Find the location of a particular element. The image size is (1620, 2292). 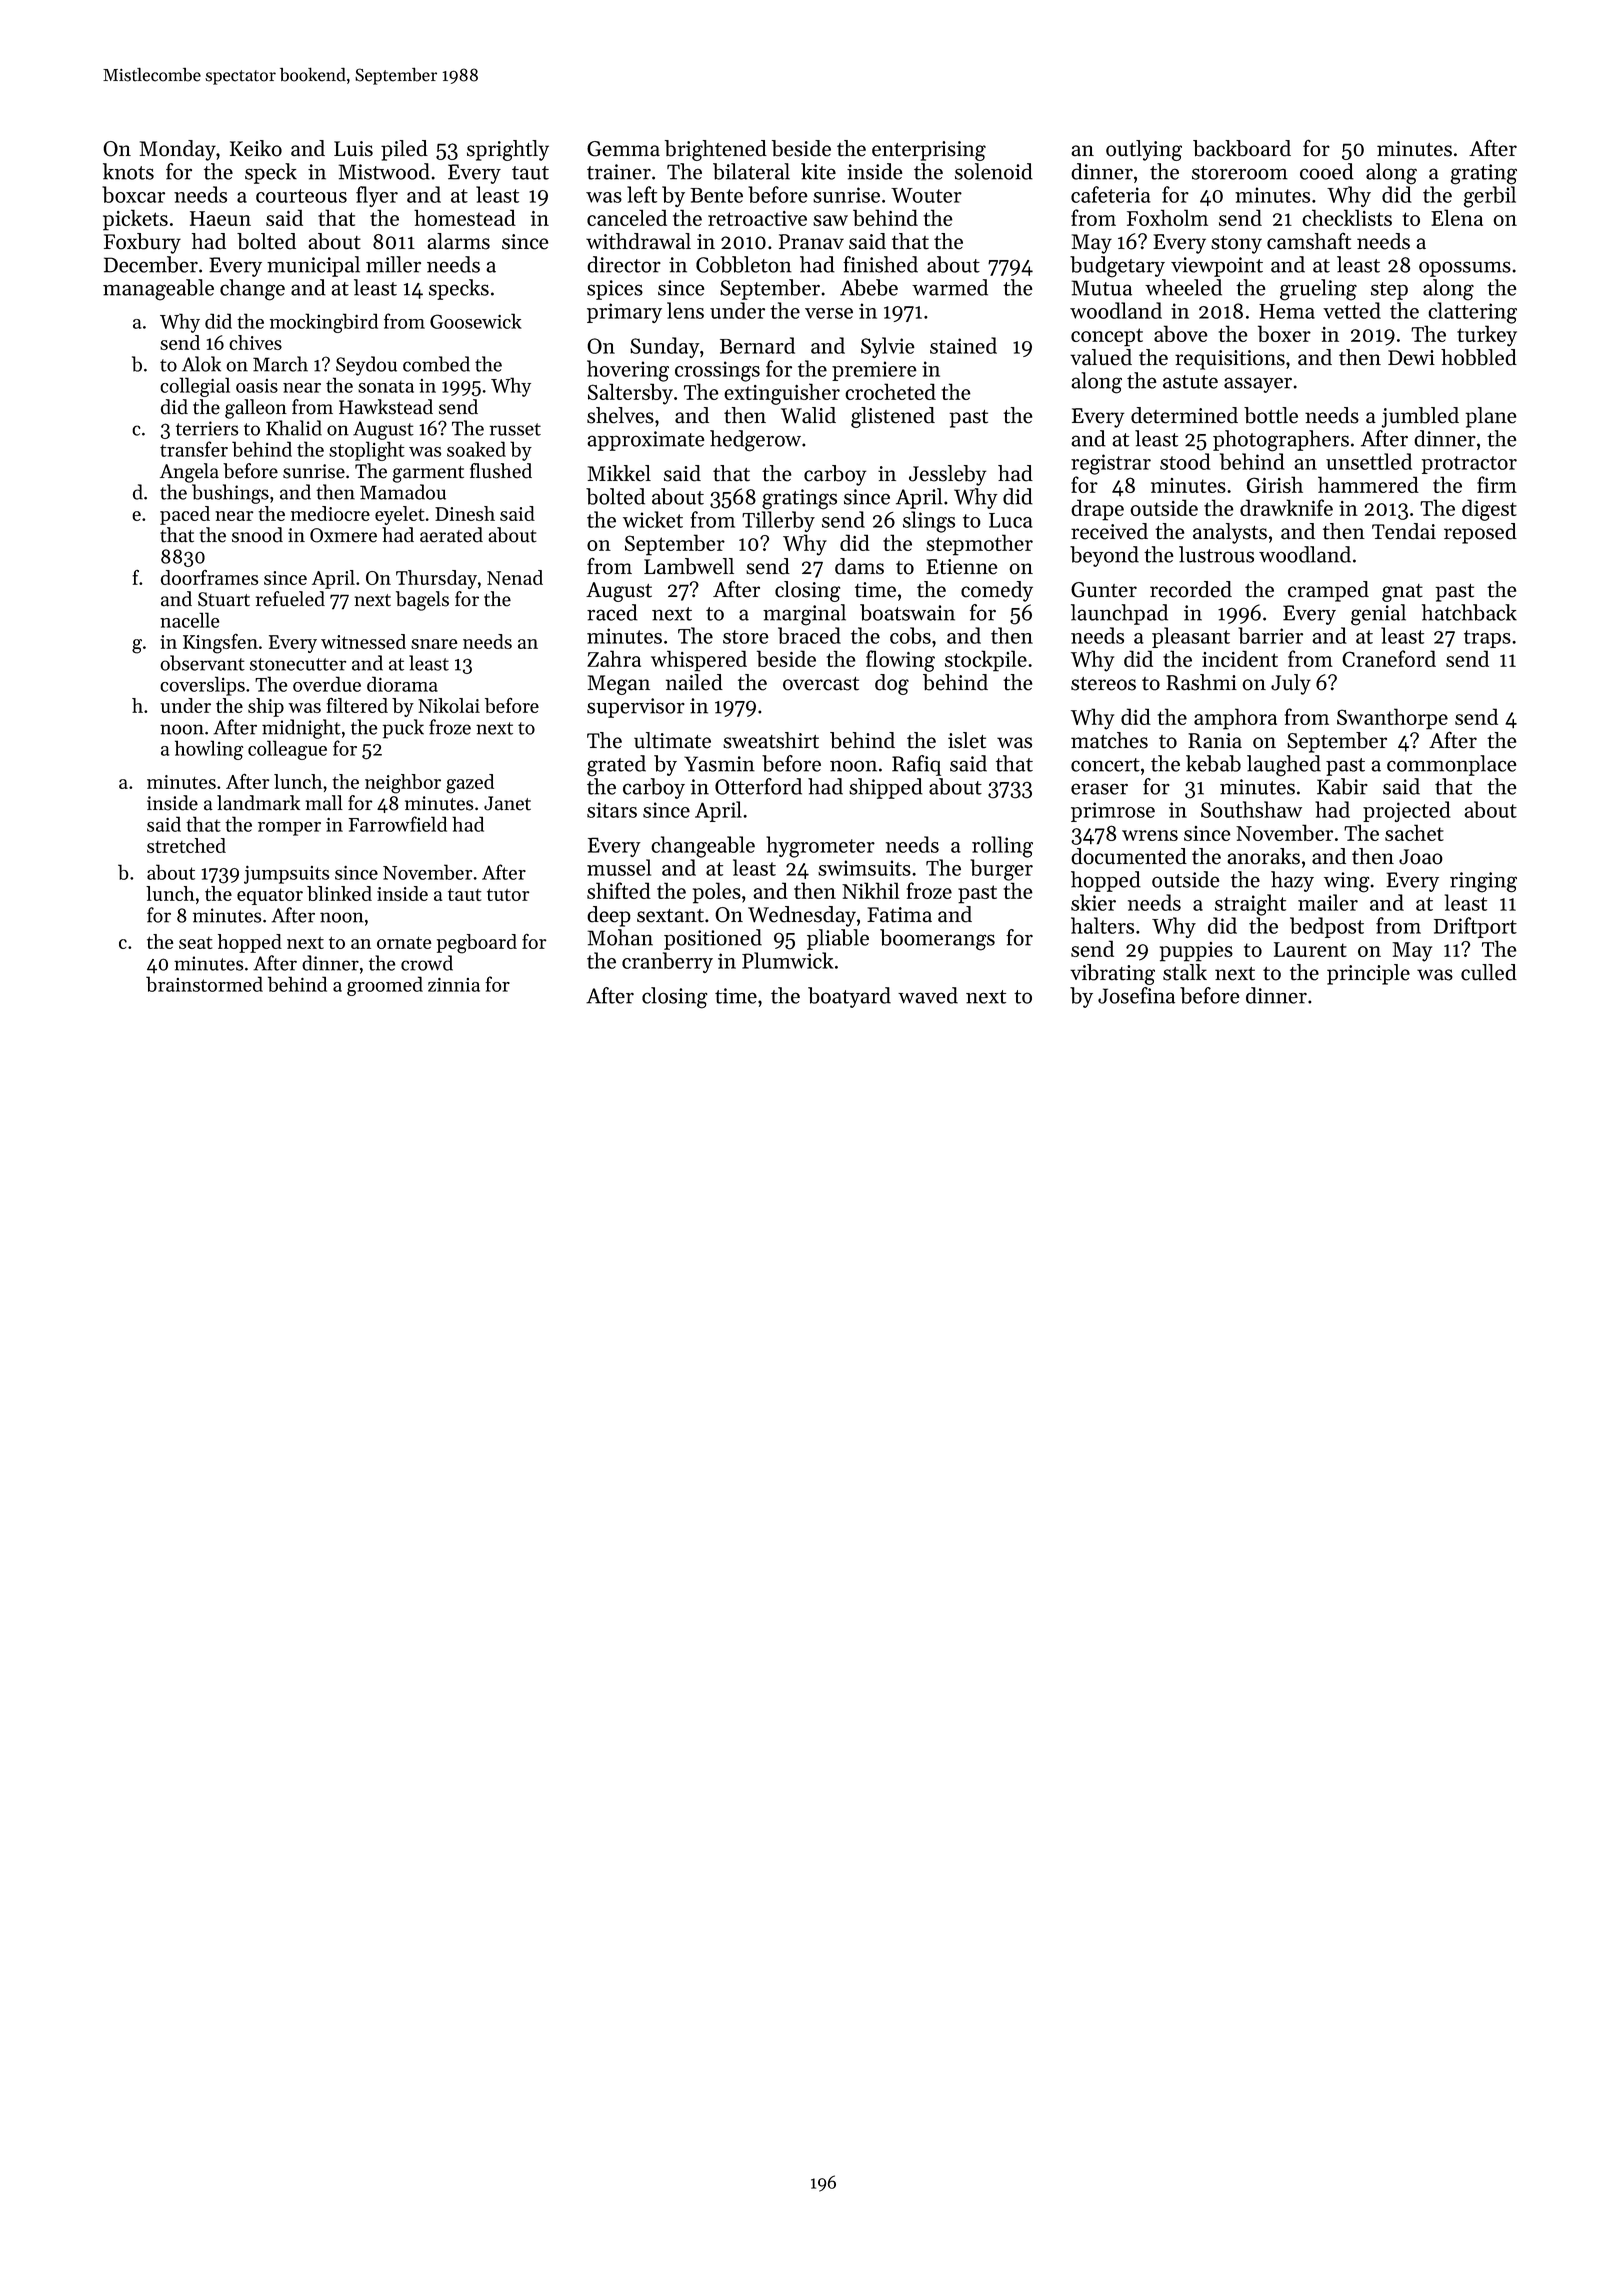

snood is located at coordinates (257, 535).
